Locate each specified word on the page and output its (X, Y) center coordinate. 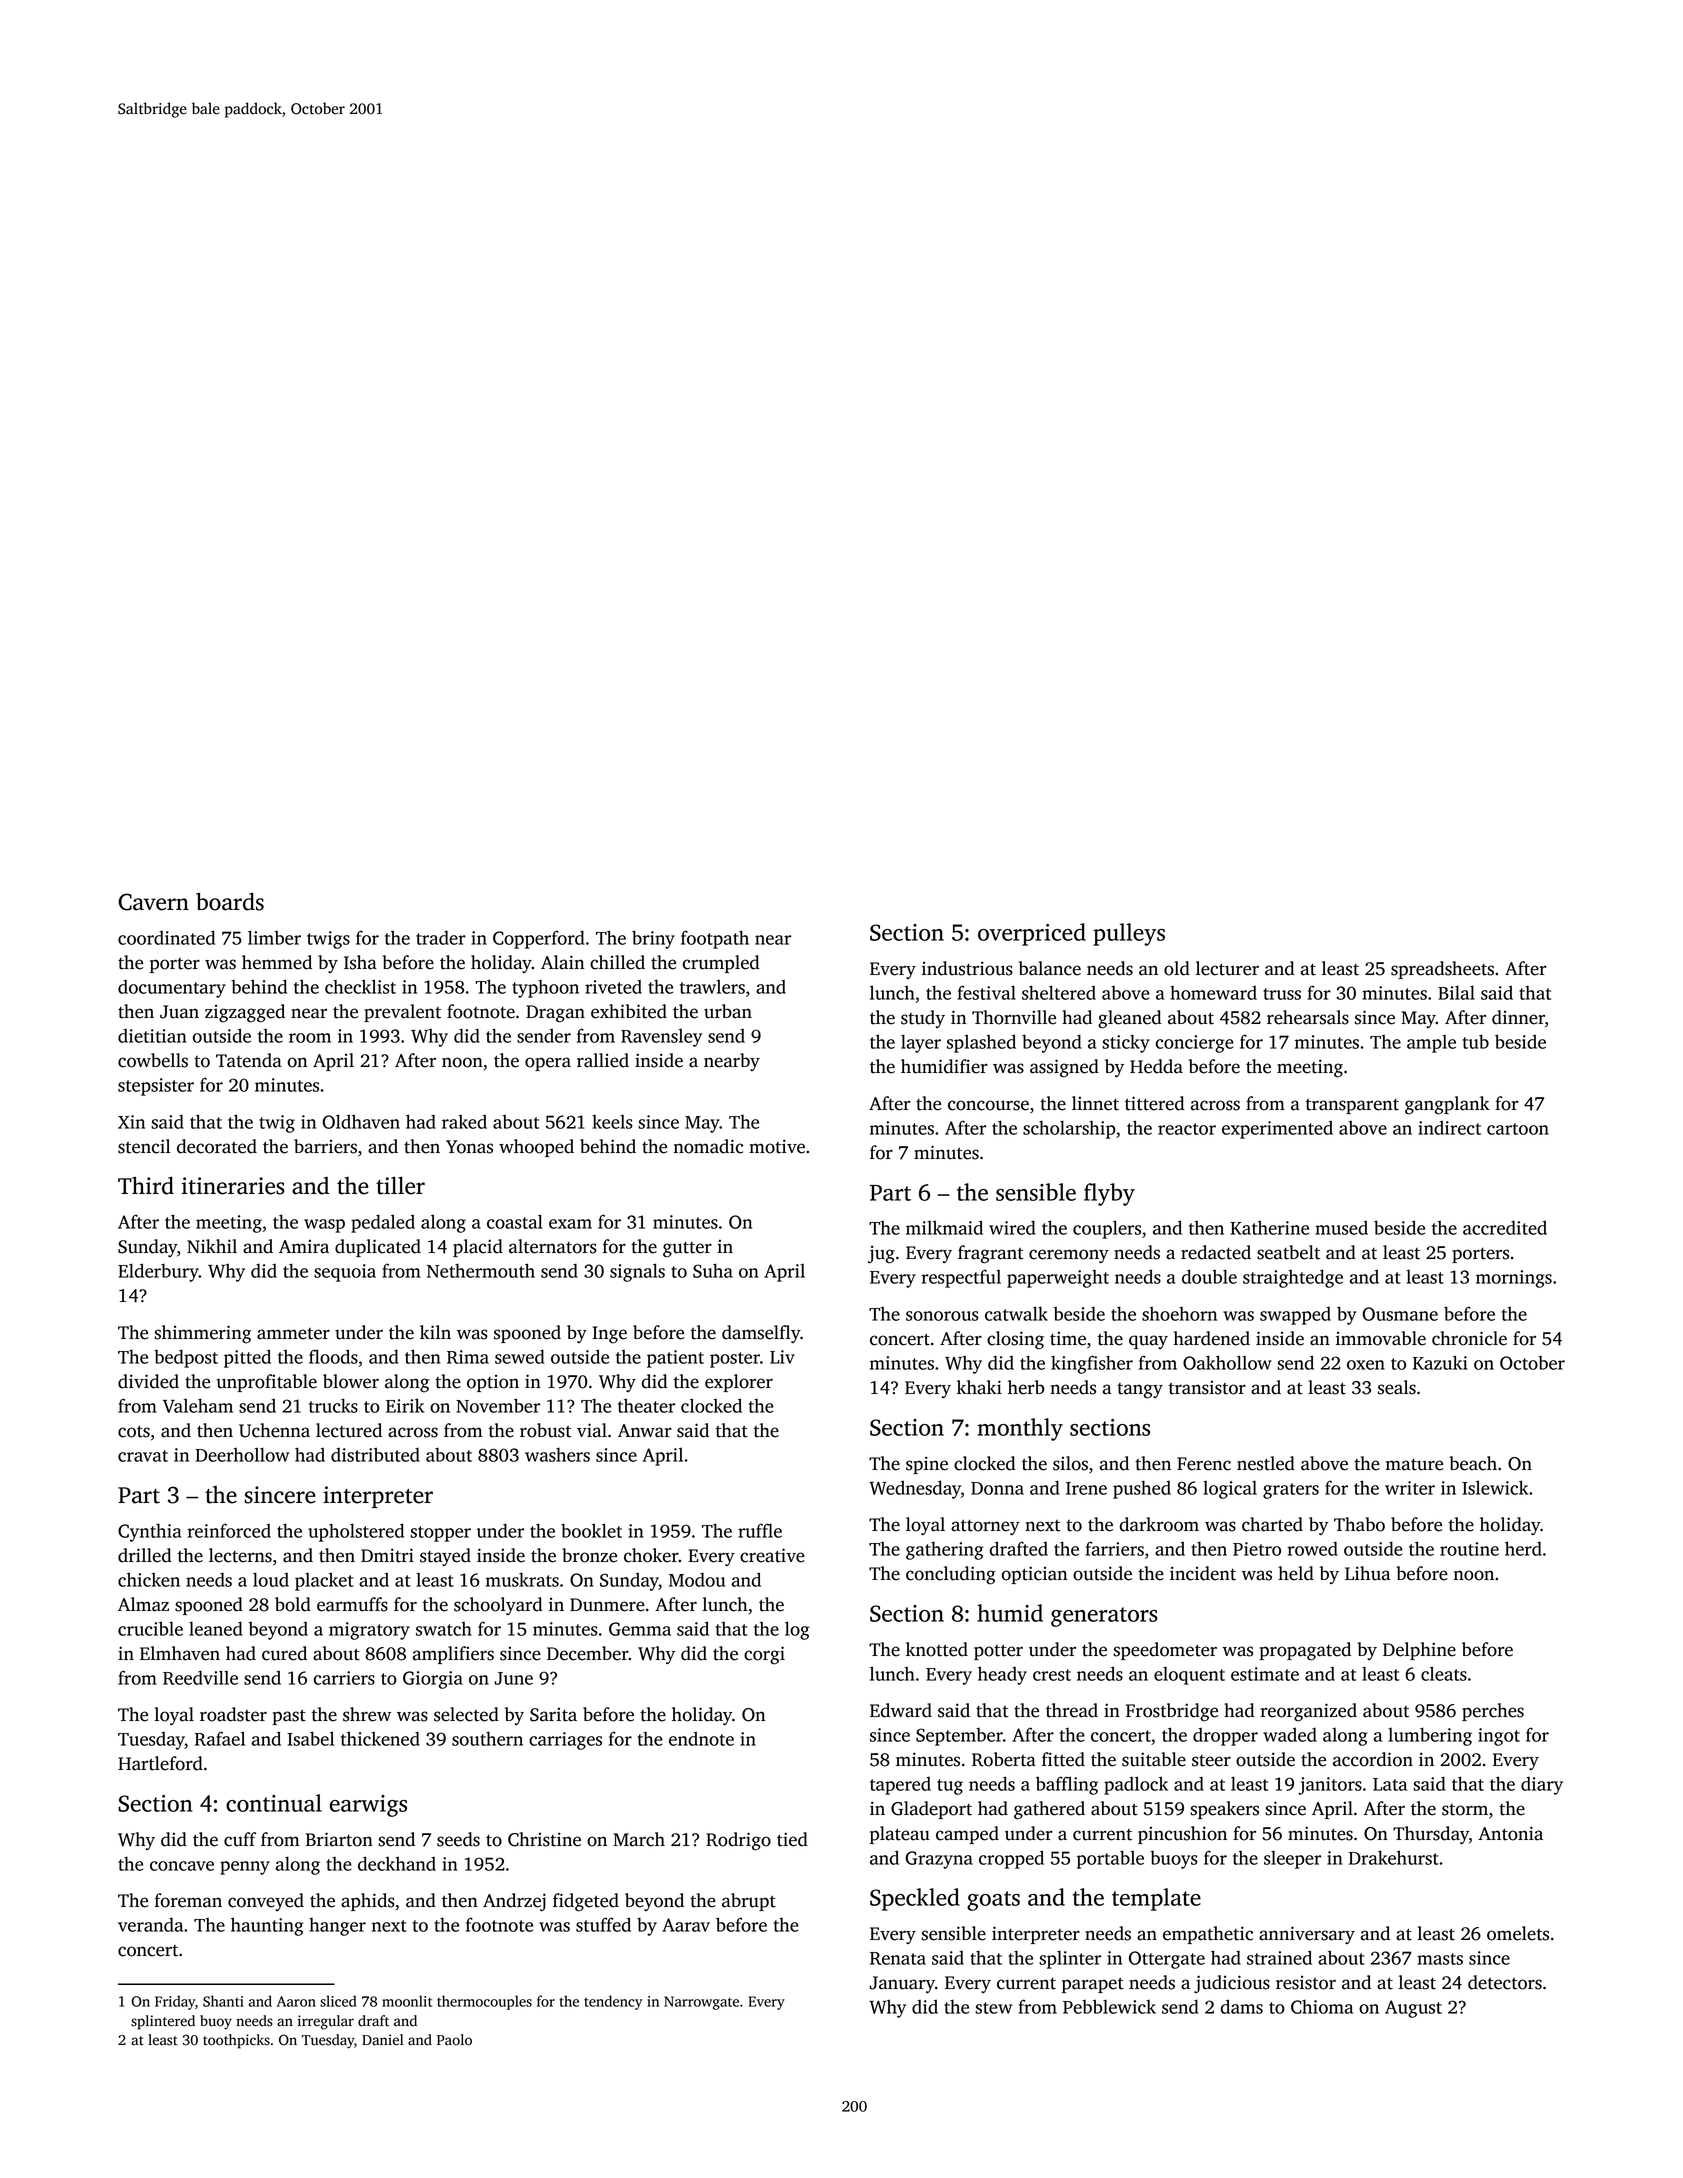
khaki (979, 1387)
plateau (900, 1835)
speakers (1224, 1810)
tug (950, 1787)
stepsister (156, 1087)
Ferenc (1204, 1464)
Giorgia (433, 1680)
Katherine (1269, 1227)
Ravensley (661, 1038)
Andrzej (514, 1902)
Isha (360, 962)
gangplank (1447, 1105)
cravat (143, 1456)
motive (777, 1146)
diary (1542, 1786)
